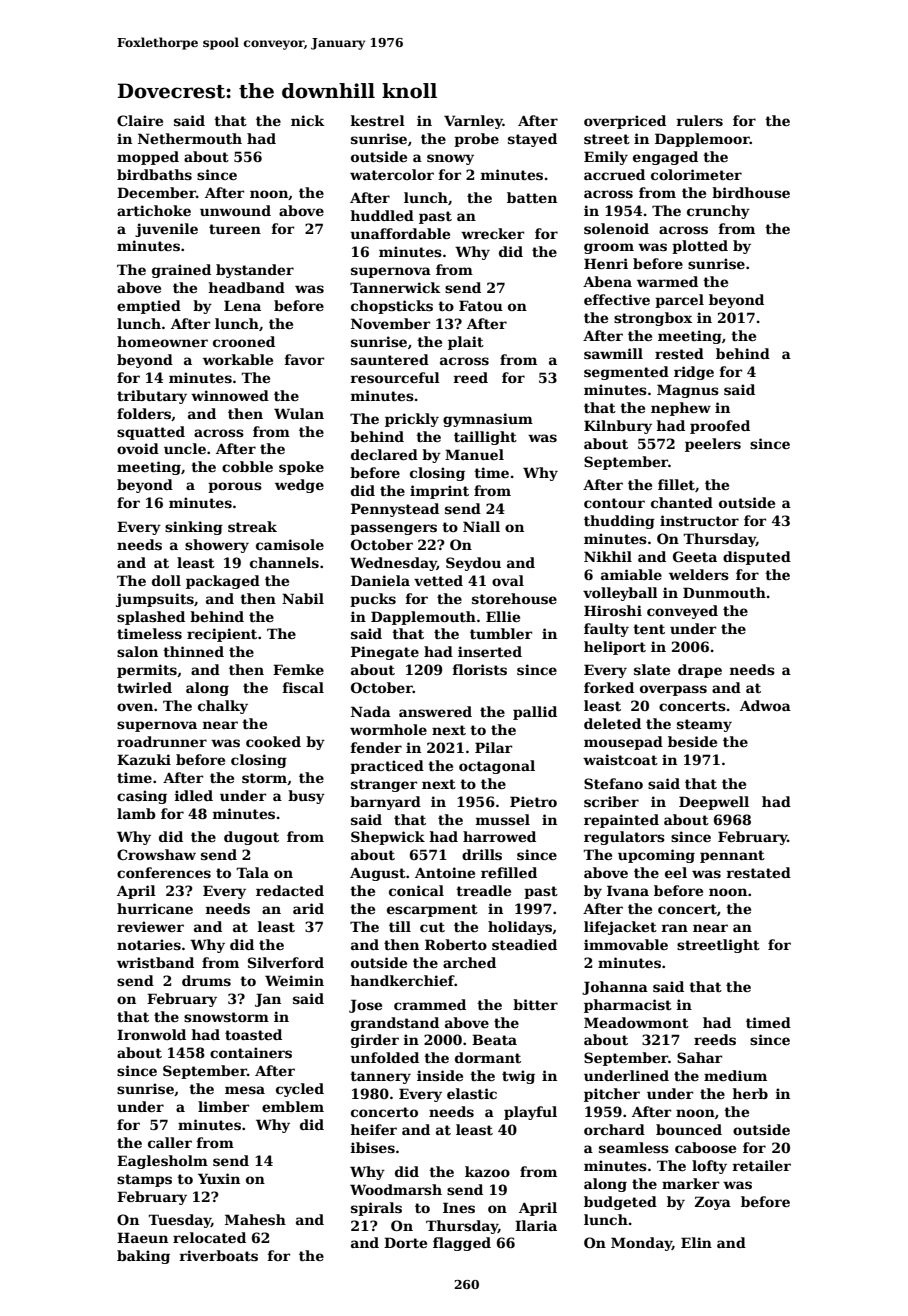 The width and height of the screenshot is (908, 1316). Describe the element at coordinates (628, 890) in the screenshot. I see `Ivana` at that location.
